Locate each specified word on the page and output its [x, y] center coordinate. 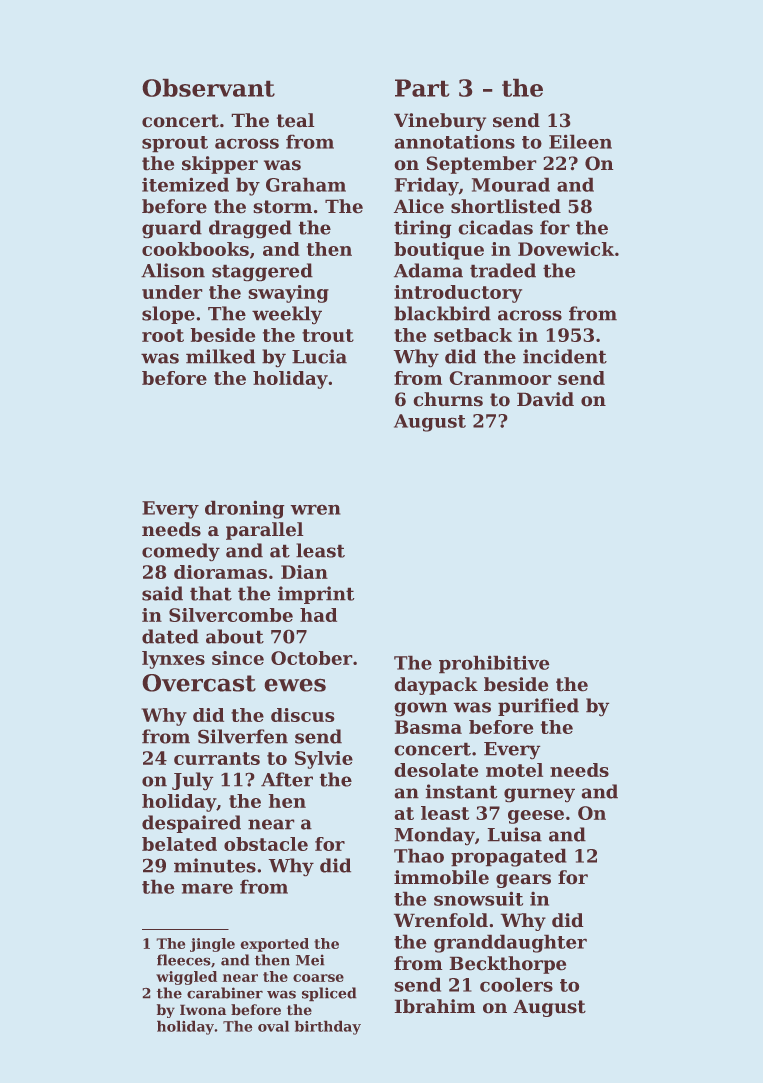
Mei [310, 960]
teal [295, 120]
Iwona [203, 1010]
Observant [209, 88]
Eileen [580, 142]
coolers [516, 985]
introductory [458, 294]
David [545, 399]
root [163, 335]
